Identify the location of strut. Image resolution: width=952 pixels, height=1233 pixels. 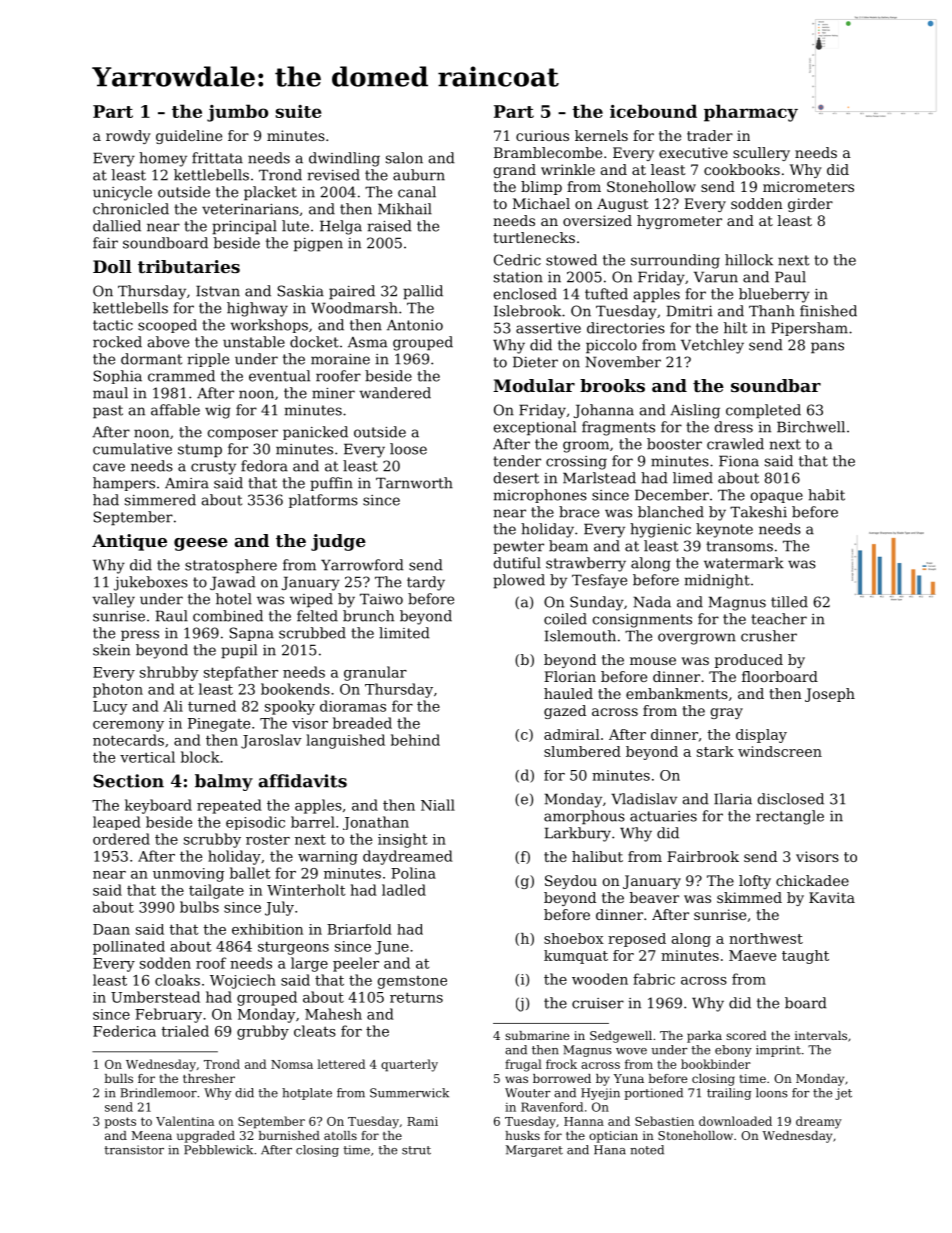
(416, 1150).
